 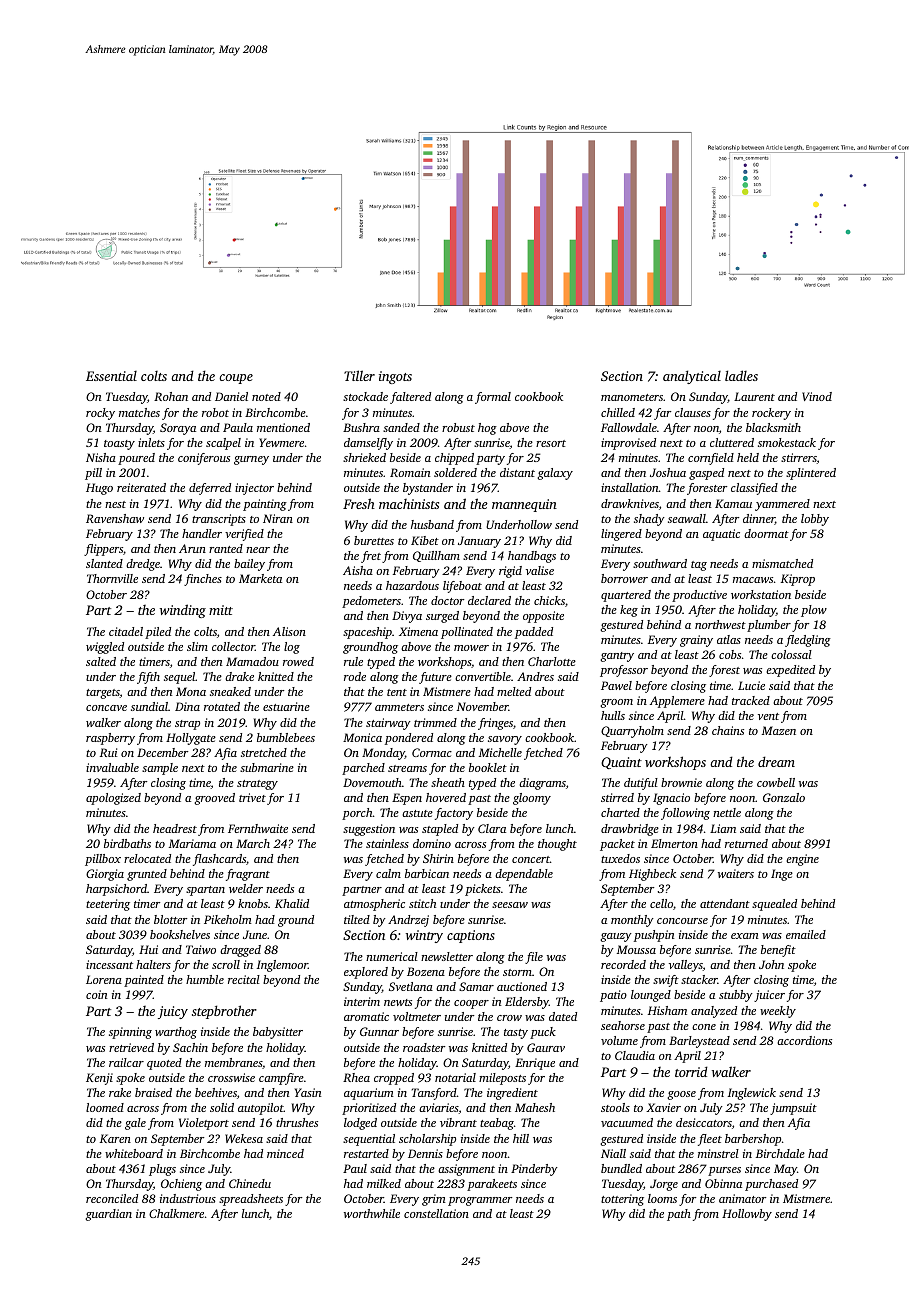 I want to click on bumblebees, so click(x=286, y=737).
